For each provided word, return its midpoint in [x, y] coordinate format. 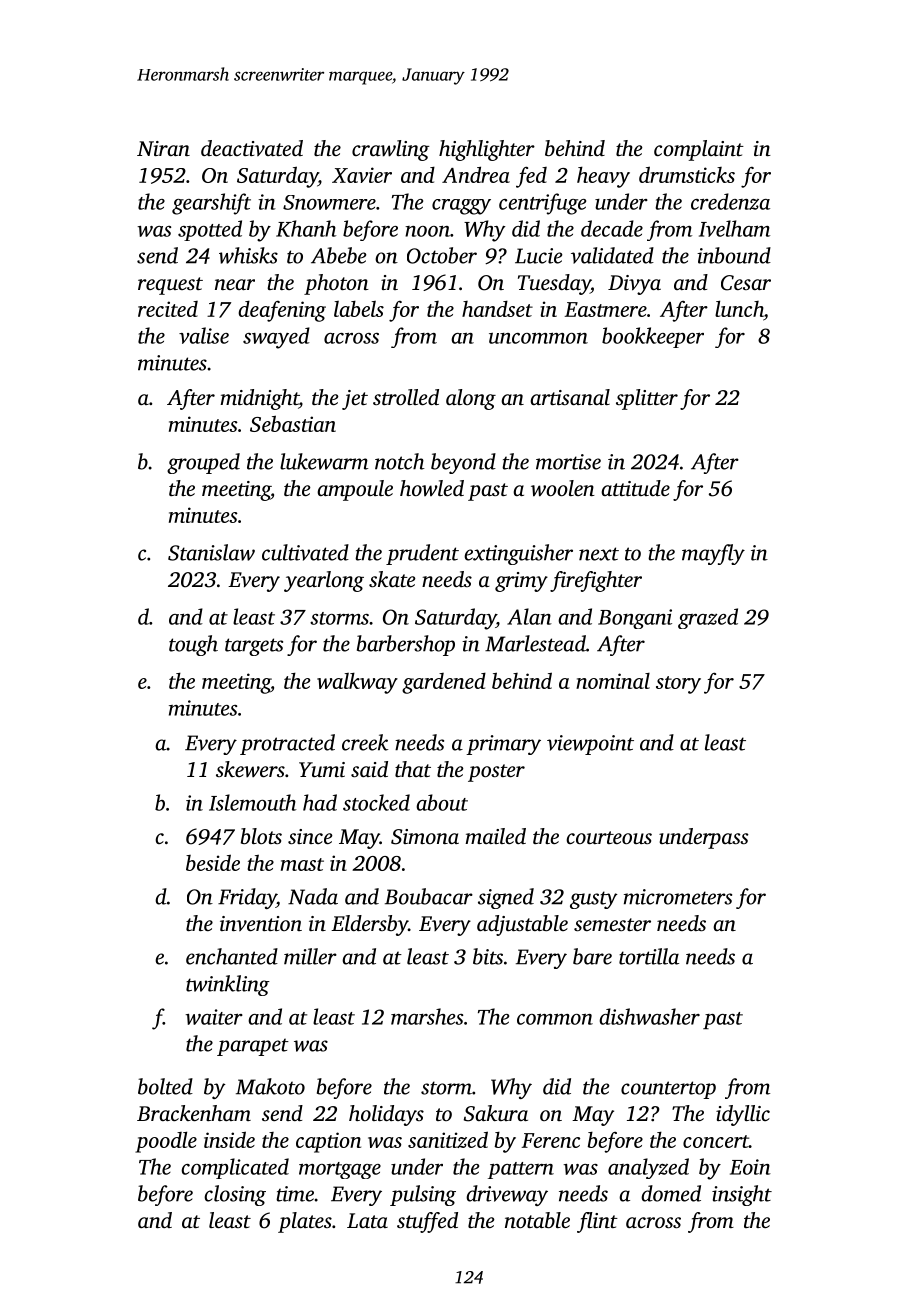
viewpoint [590, 745]
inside [229, 1139]
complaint [699, 150]
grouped [203, 463]
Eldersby [369, 925]
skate [392, 579]
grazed [708, 618]
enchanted [232, 956]
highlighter [487, 150]
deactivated [252, 148]
